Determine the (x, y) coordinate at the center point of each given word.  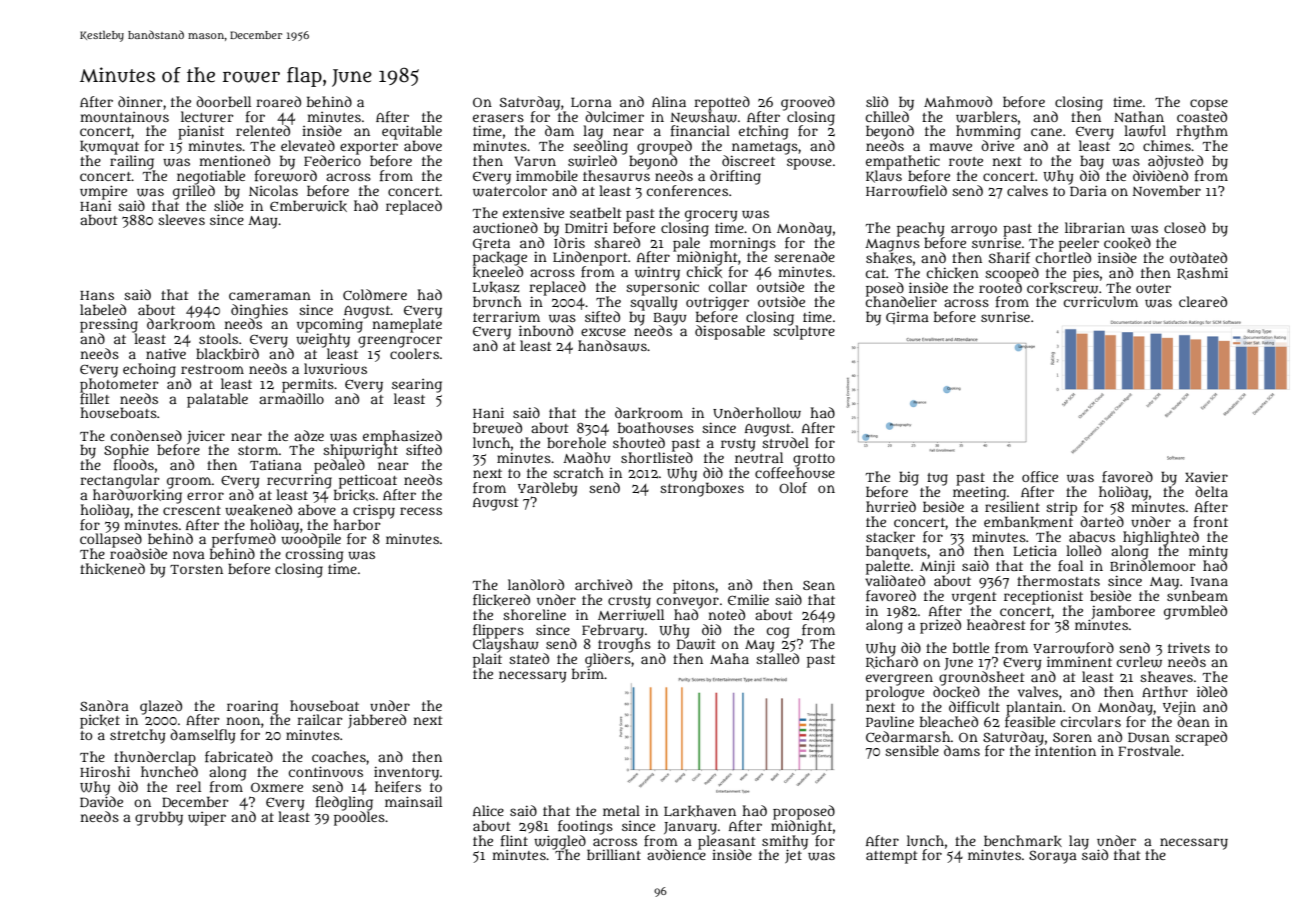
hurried (891, 506)
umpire (103, 192)
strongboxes (702, 489)
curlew (1139, 662)
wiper (207, 819)
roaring (253, 708)
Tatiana (276, 465)
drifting (735, 177)
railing (132, 162)
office (1040, 476)
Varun (535, 161)
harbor (357, 524)
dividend (1160, 175)
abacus (1092, 536)
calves (1027, 190)
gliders (608, 660)
